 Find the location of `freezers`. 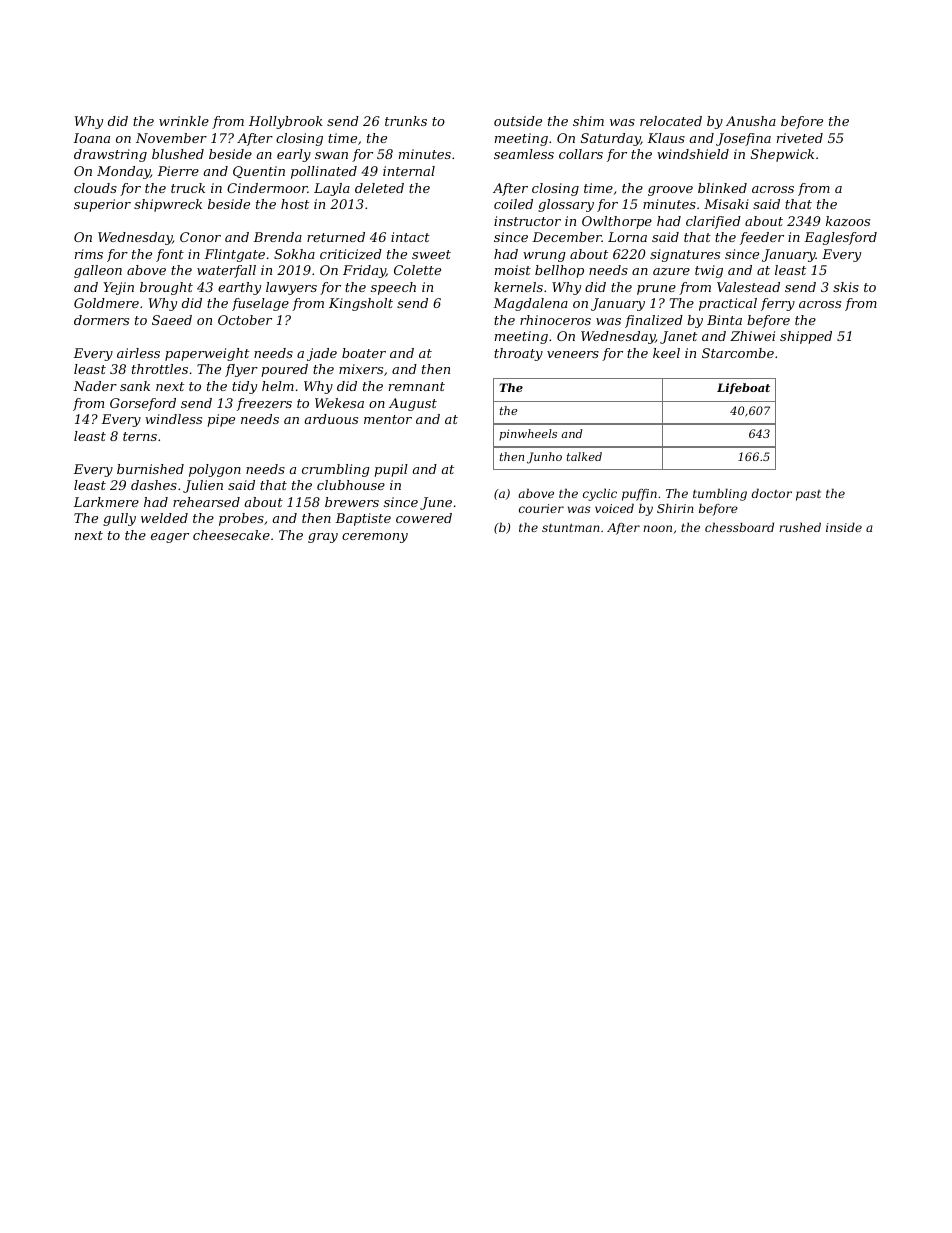

freezers is located at coordinates (264, 404).
